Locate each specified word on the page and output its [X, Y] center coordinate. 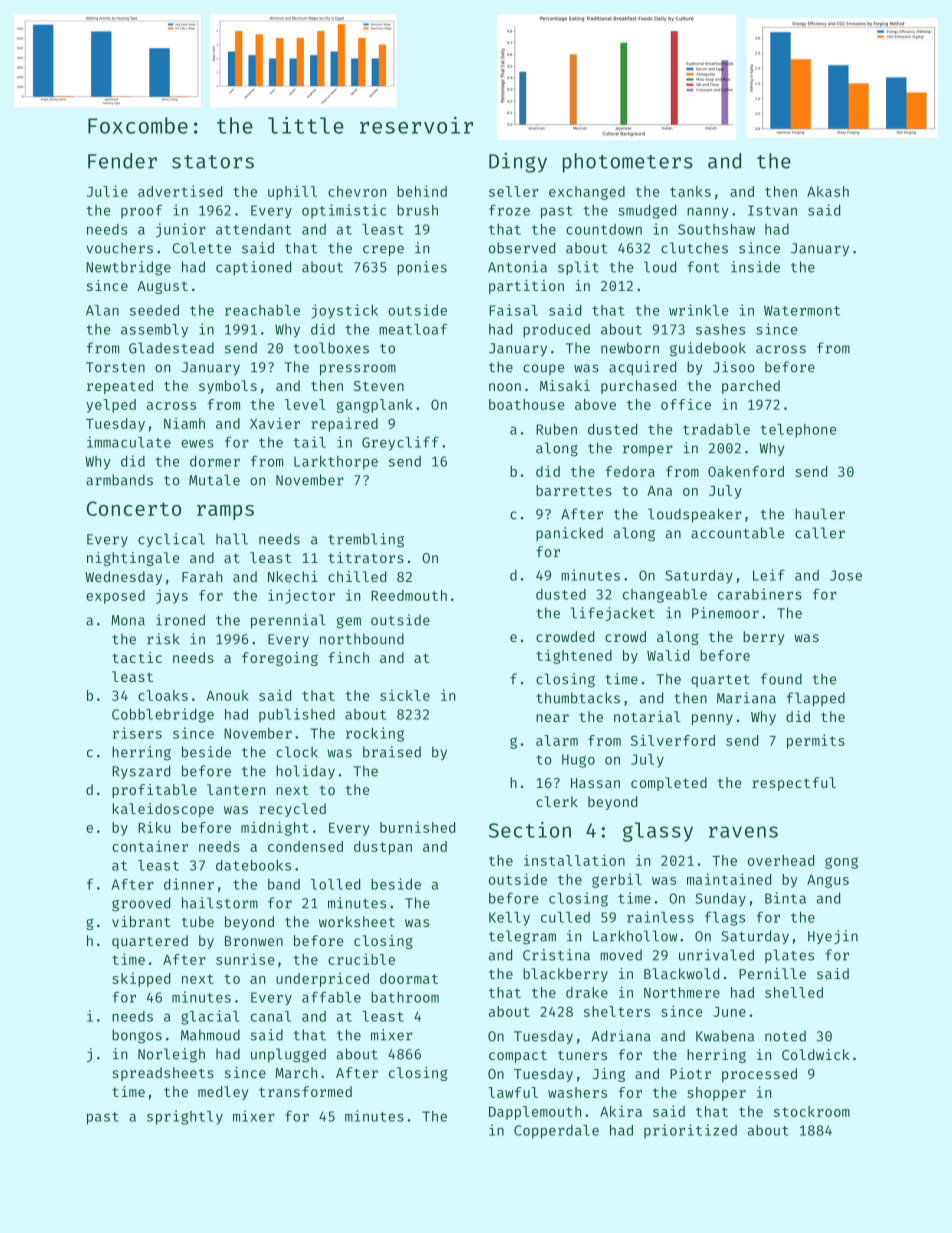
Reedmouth [409, 595]
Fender [122, 161]
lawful [513, 1092]
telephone [798, 431]
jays [172, 597]
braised [392, 752]
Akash [828, 191]
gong [841, 863]
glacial [210, 1017]
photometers [628, 163]
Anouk [227, 695]
